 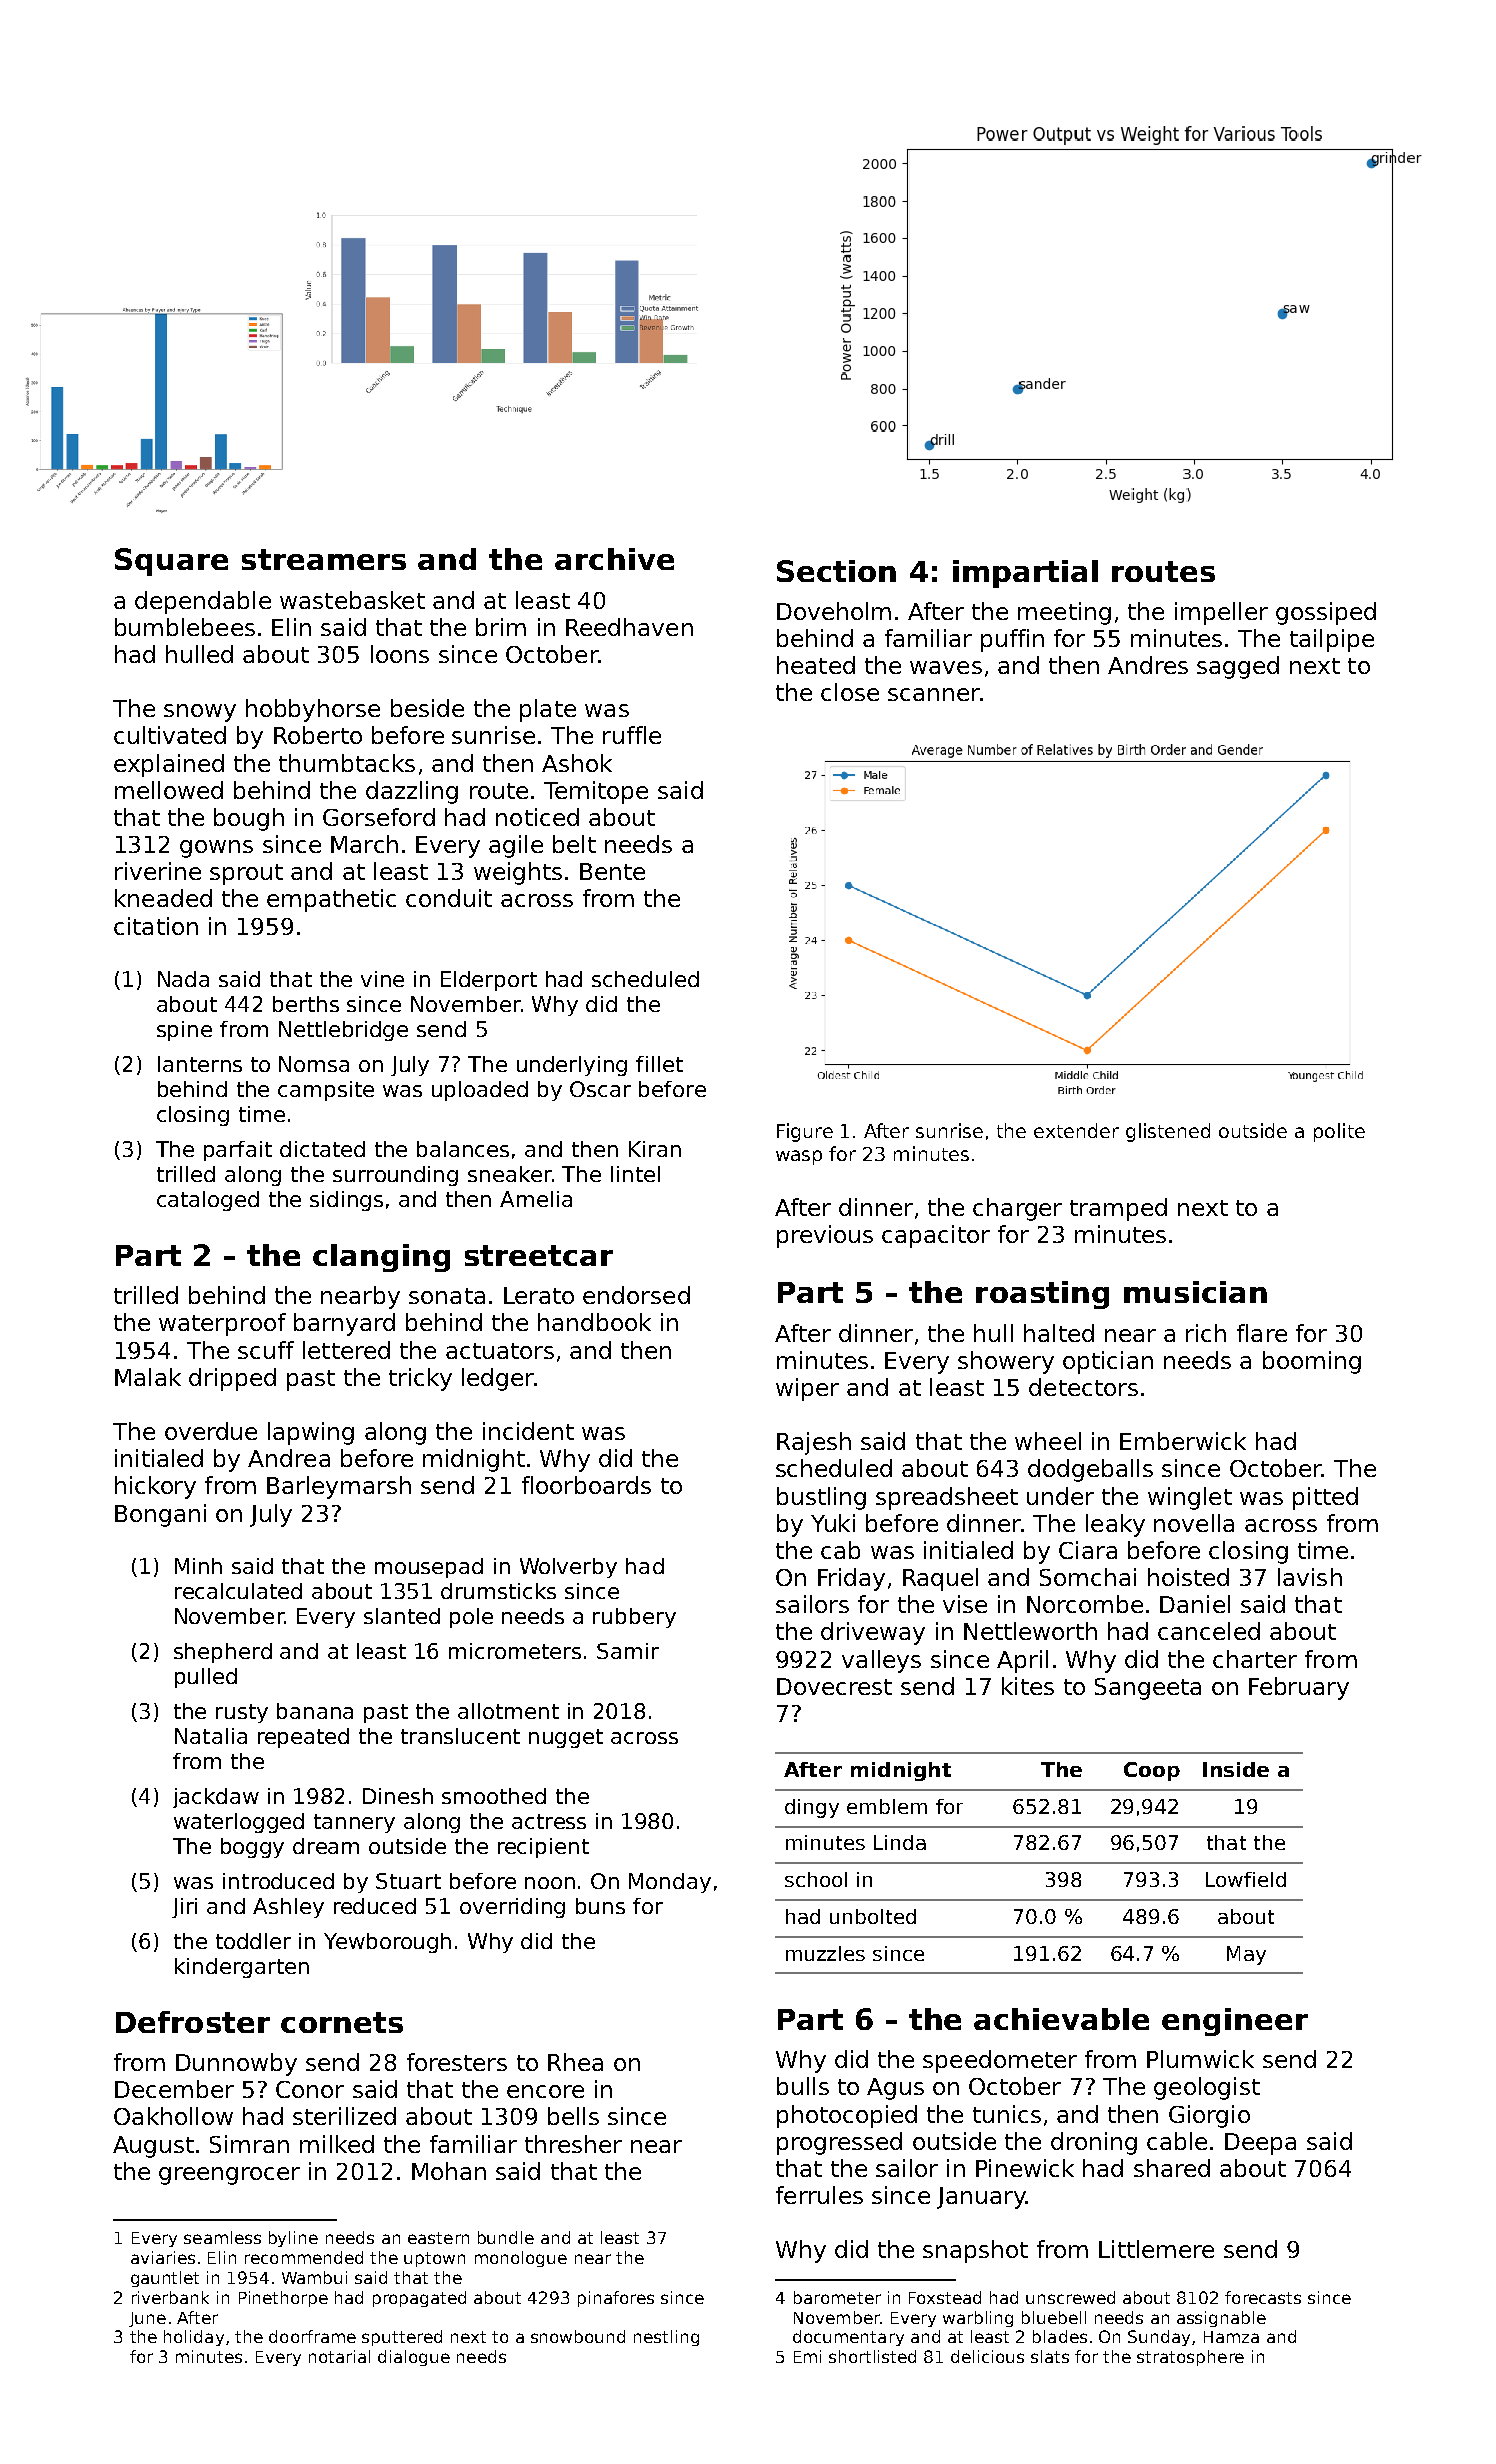 I want to click on cataloged, so click(x=208, y=1201).
